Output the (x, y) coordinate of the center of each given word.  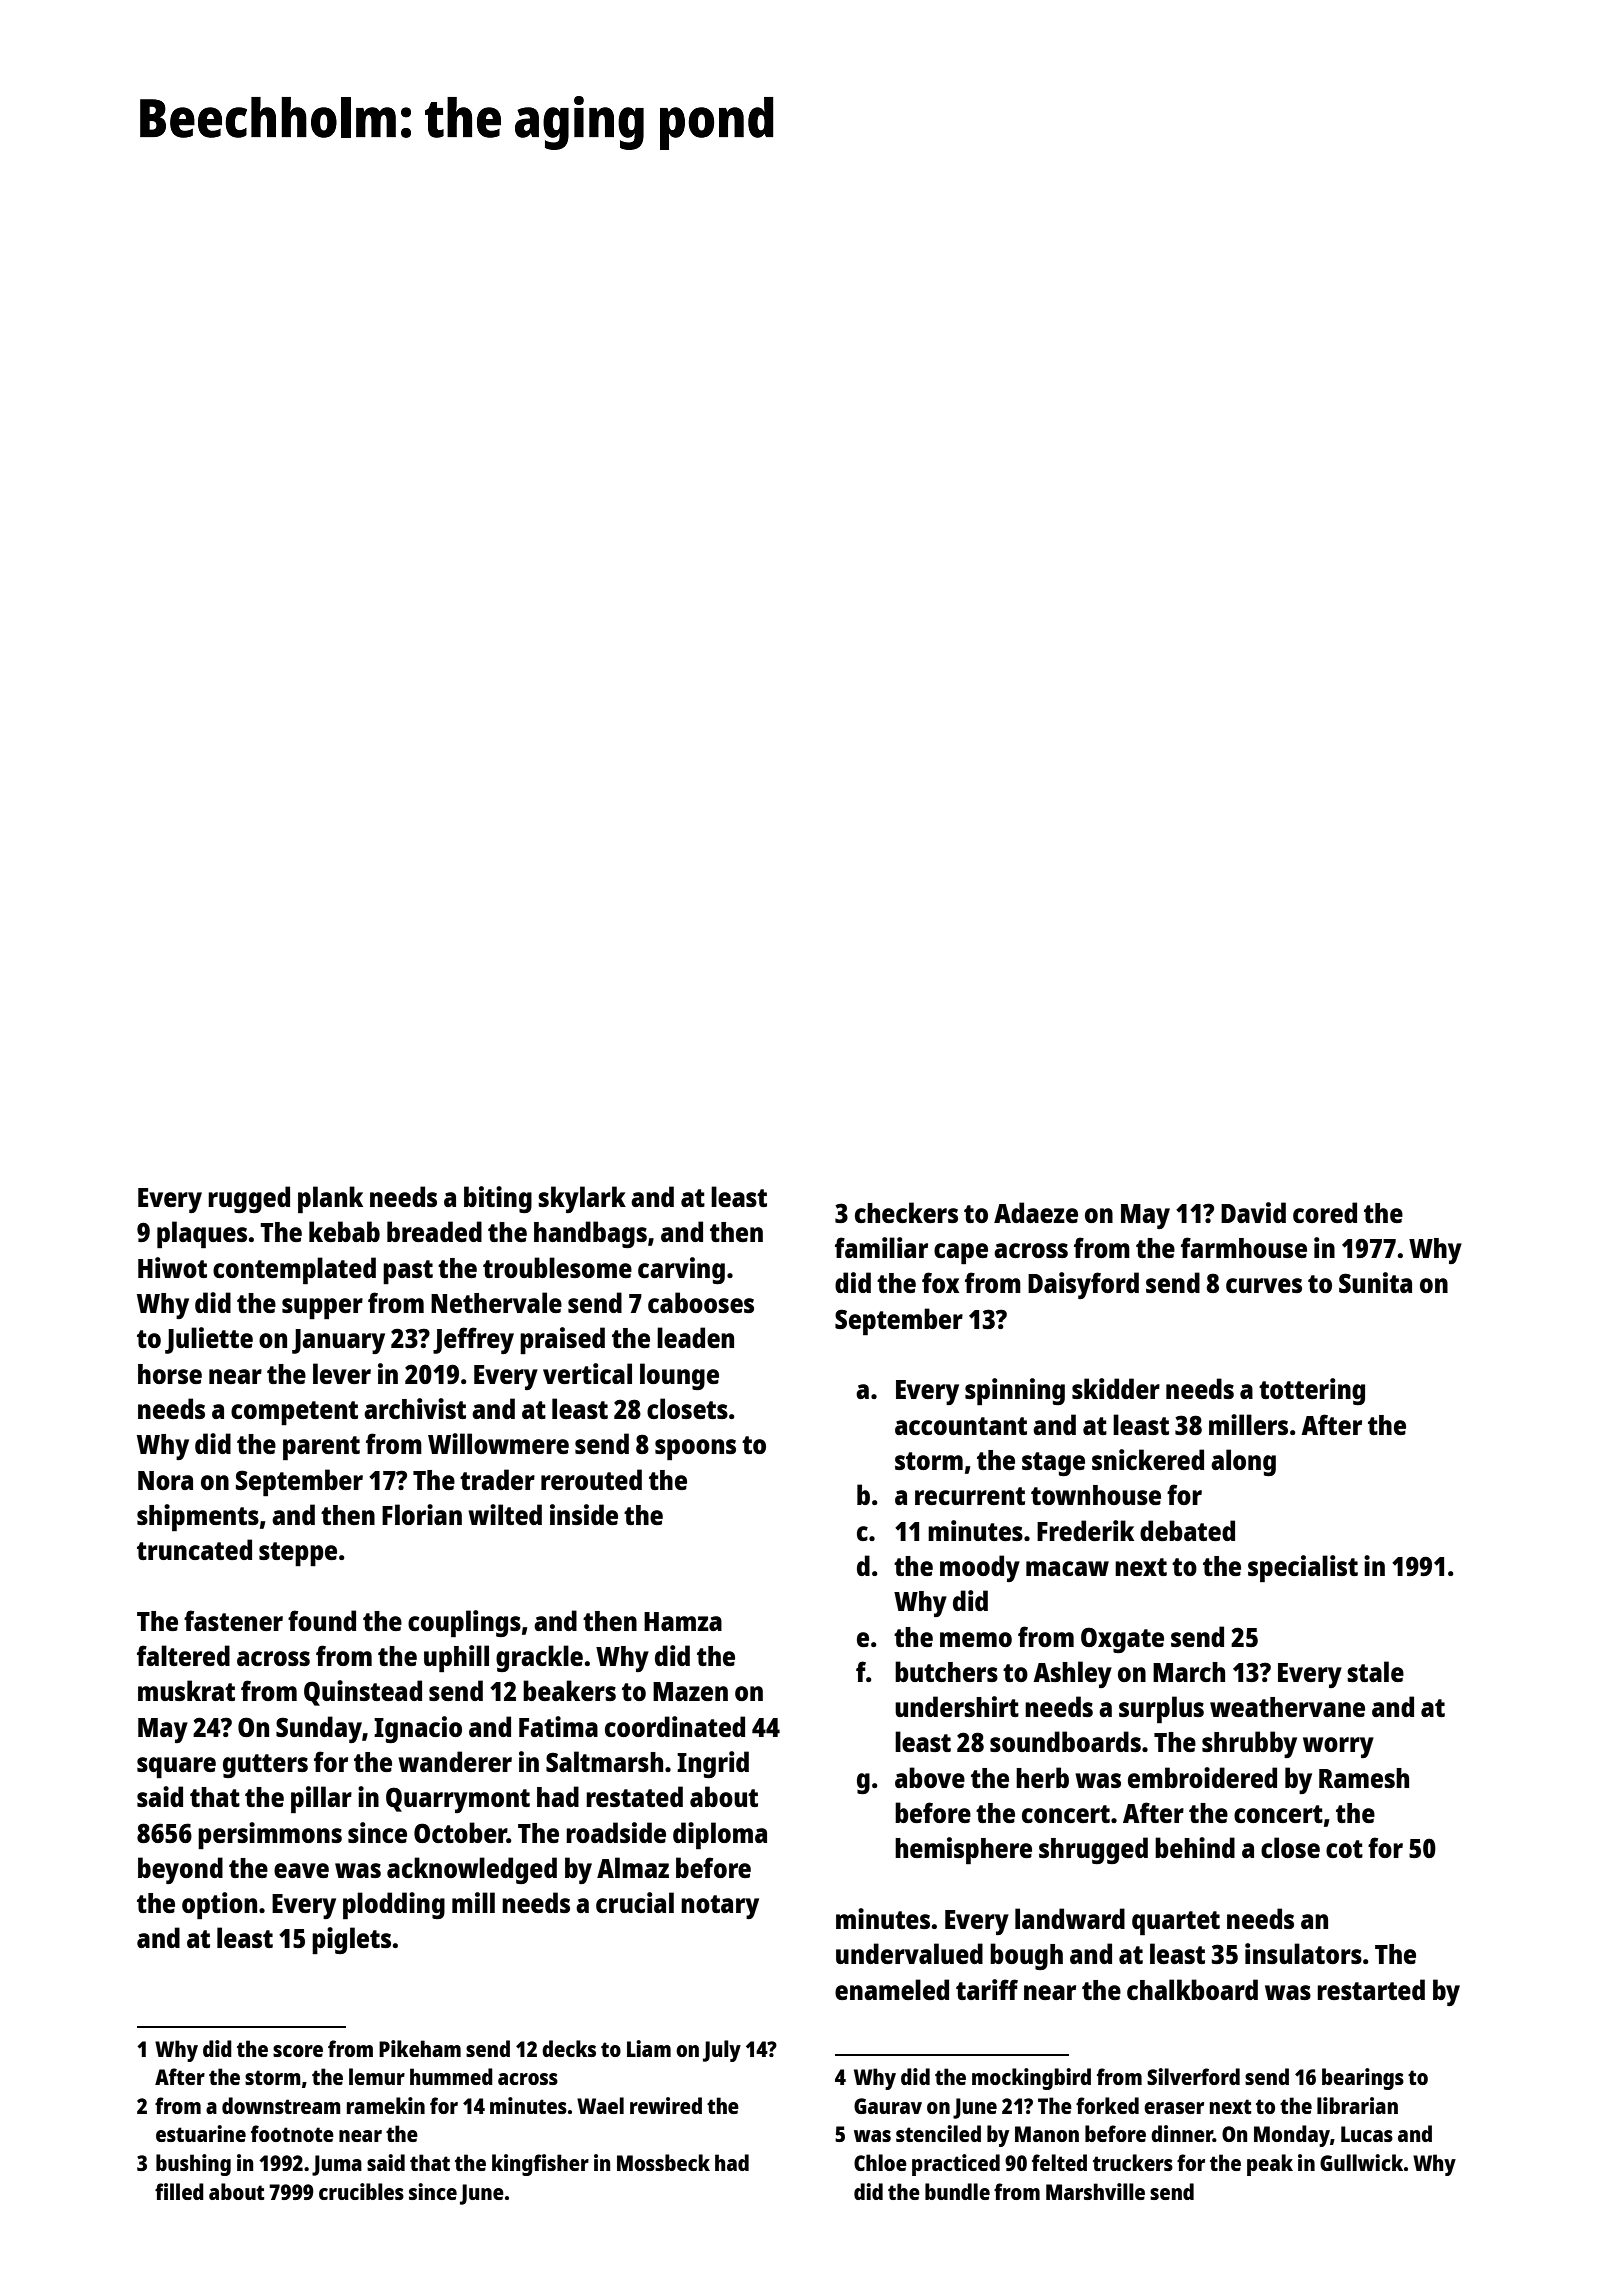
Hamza (683, 1621)
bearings (1363, 2079)
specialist (1303, 1569)
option (219, 1906)
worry (1338, 1747)
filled (179, 2191)
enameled (892, 1989)
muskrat (186, 1690)
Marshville (1095, 2191)
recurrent (970, 1496)
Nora (165, 1480)
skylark (582, 1199)
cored (1325, 1212)
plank (330, 1200)
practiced (956, 2165)
